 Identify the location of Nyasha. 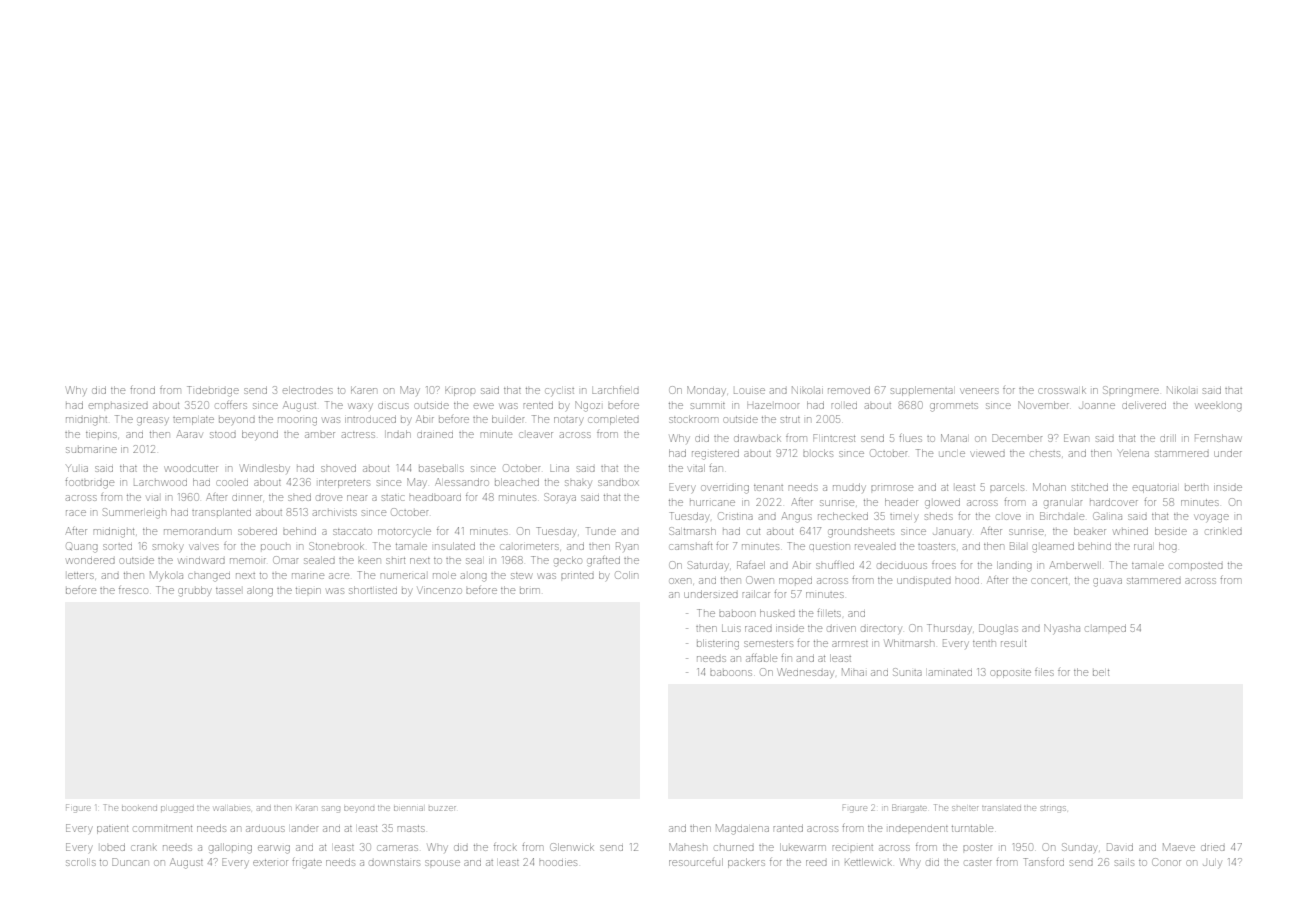
(1062, 629).
